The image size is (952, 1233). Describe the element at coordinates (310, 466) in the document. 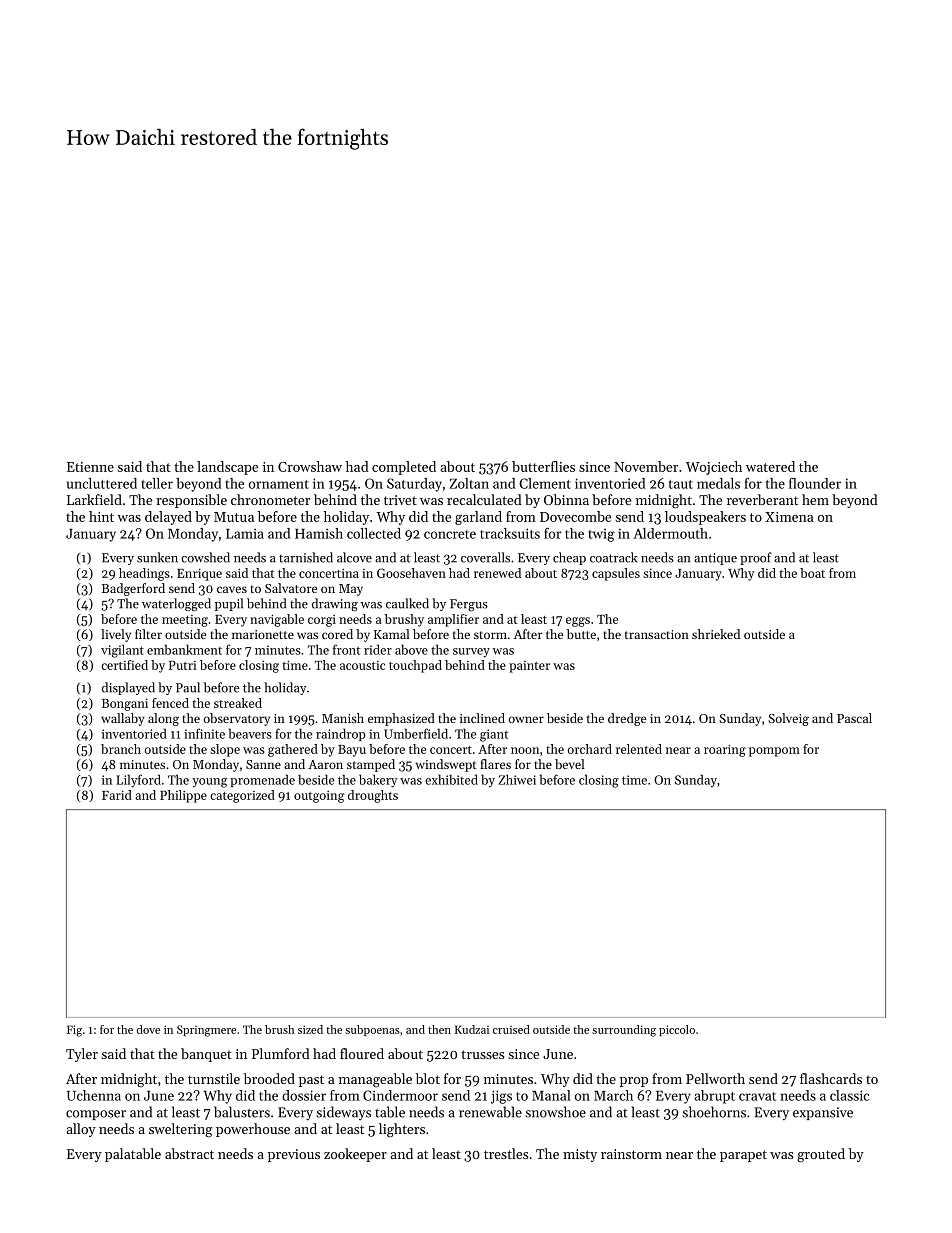

I see `Crowshaw` at that location.
